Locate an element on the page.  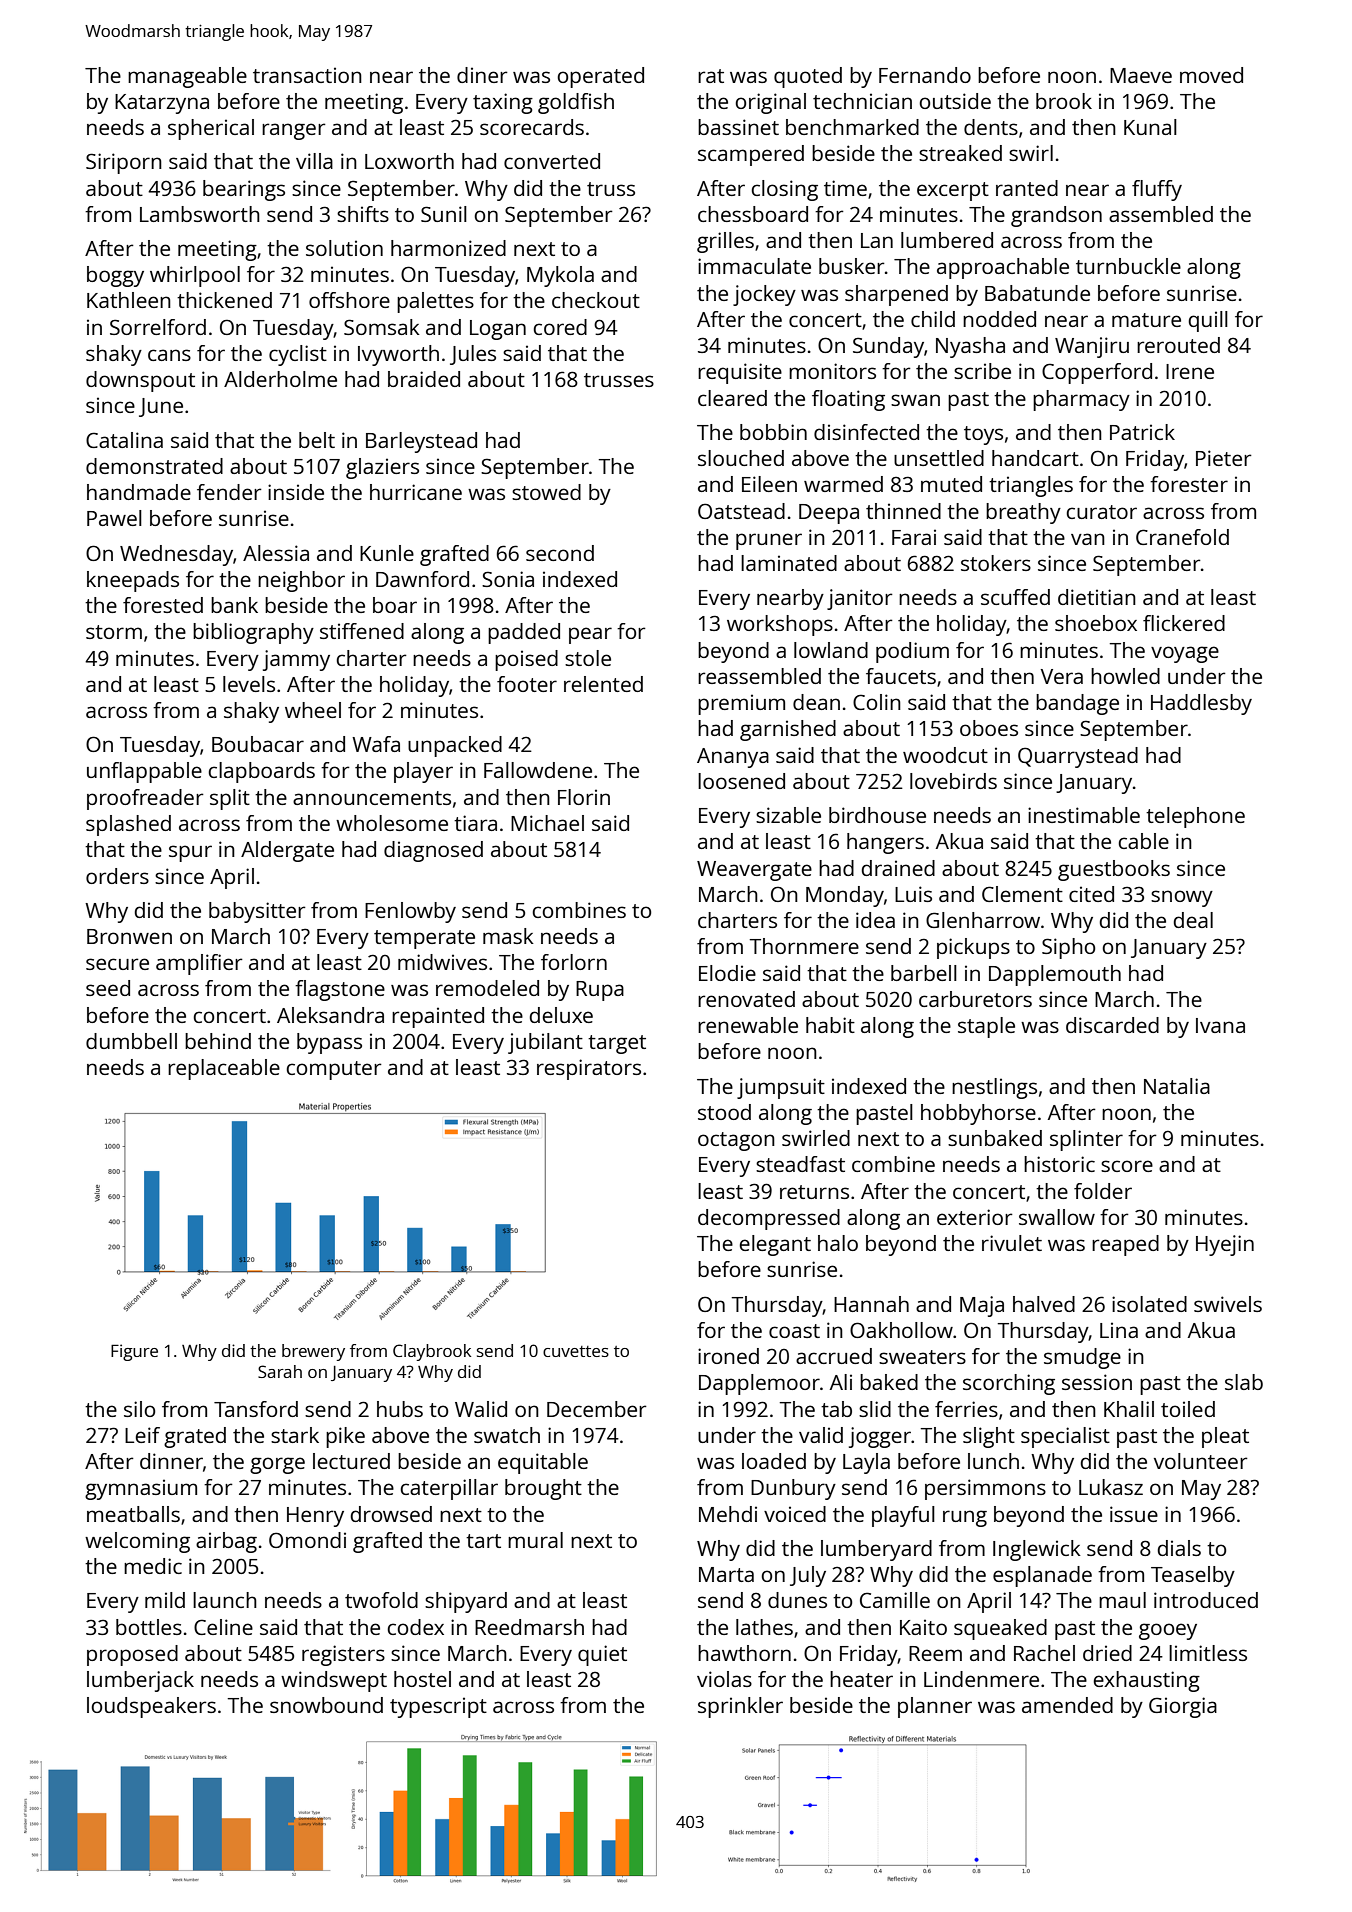
slab is located at coordinates (1244, 1382).
